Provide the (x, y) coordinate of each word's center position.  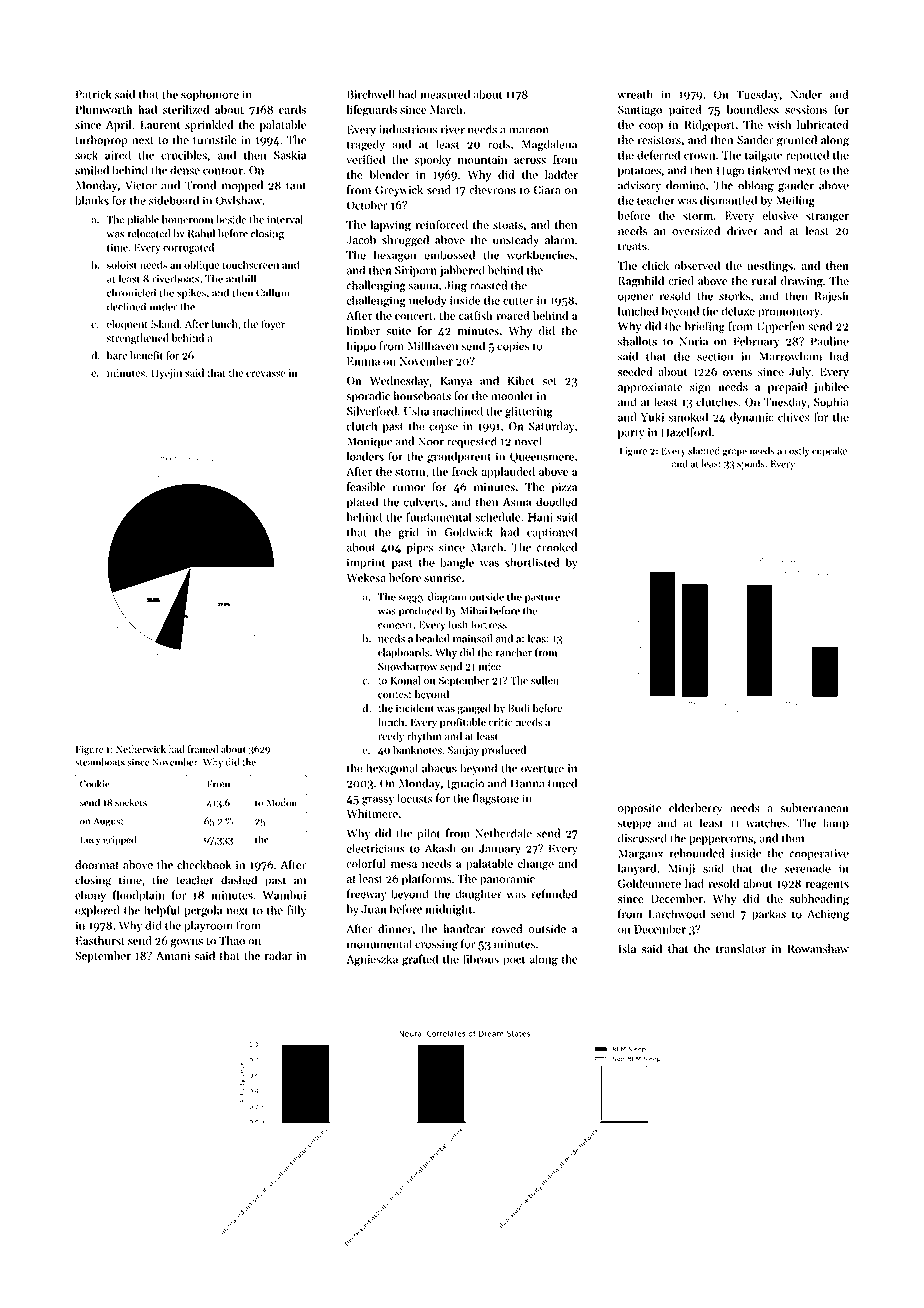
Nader (806, 94)
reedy (391, 737)
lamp (836, 824)
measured (445, 94)
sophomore (210, 95)
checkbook (204, 864)
